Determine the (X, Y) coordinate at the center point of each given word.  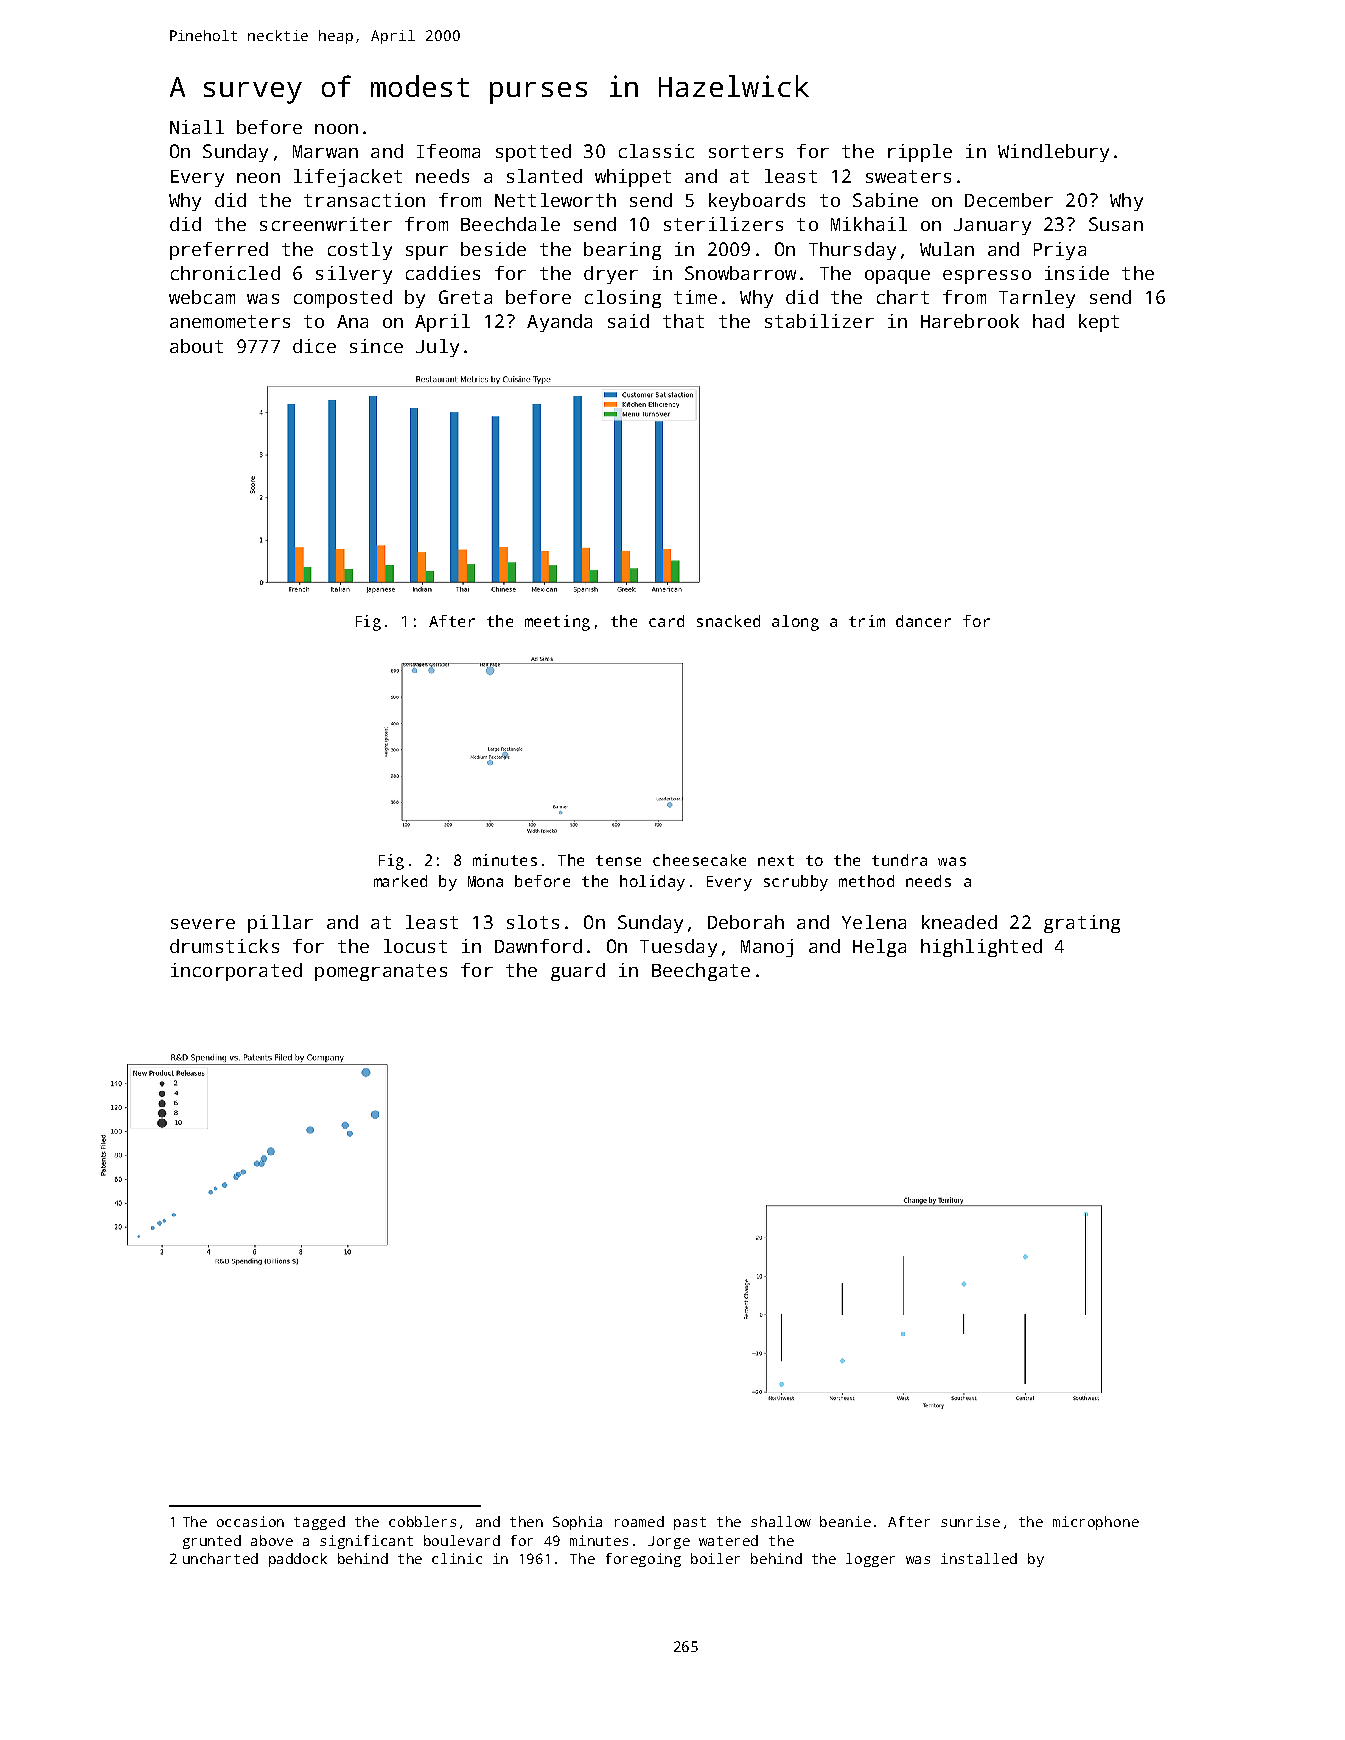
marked (400, 881)
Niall (197, 127)
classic (656, 151)
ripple (920, 153)
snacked (728, 621)
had (1048, 321)
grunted (212, 1542)
